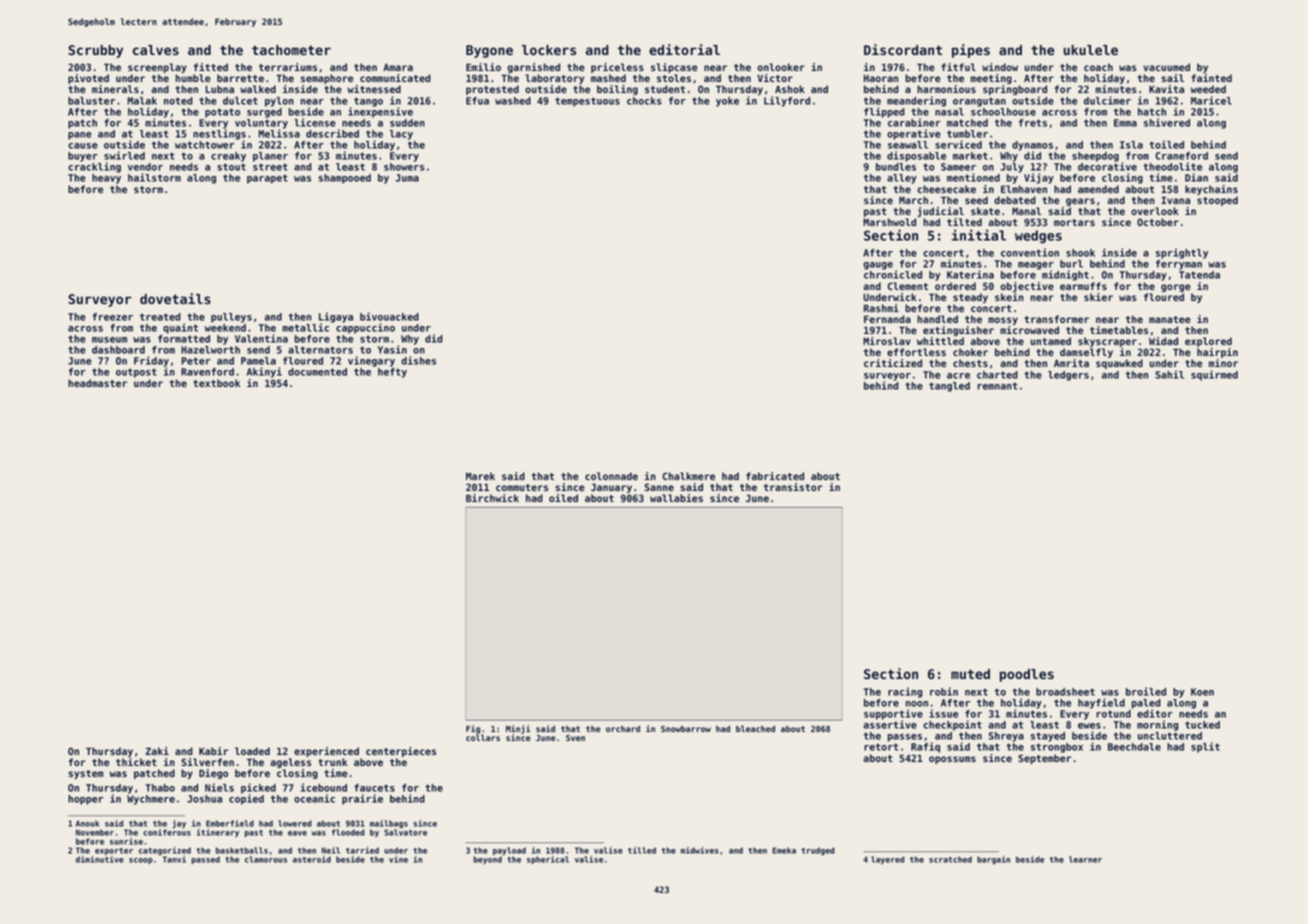  I want to click on learner, so click(1085, 859).
